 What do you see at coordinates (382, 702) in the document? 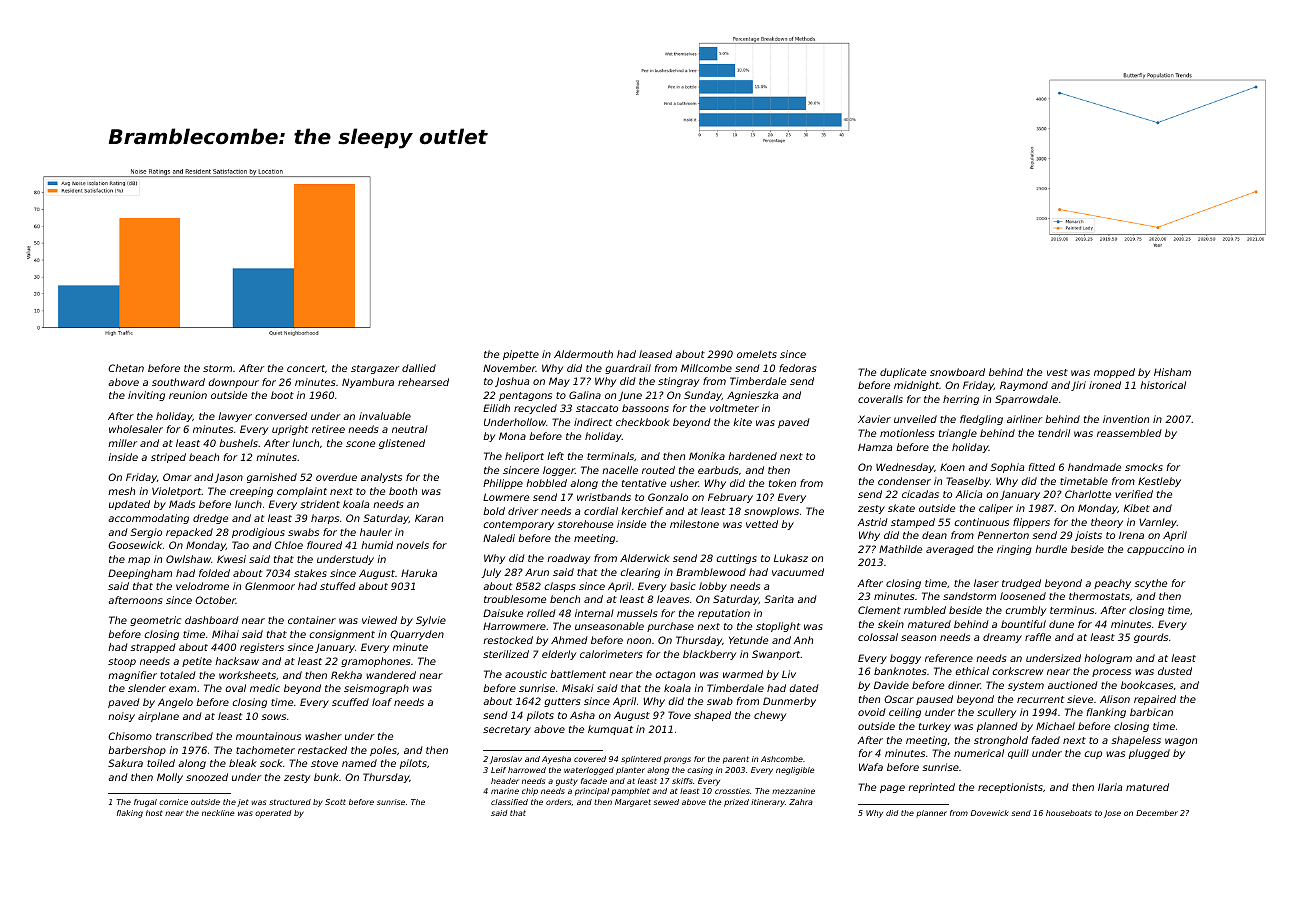
I see `loaf` at bounding box center [382, 702].
